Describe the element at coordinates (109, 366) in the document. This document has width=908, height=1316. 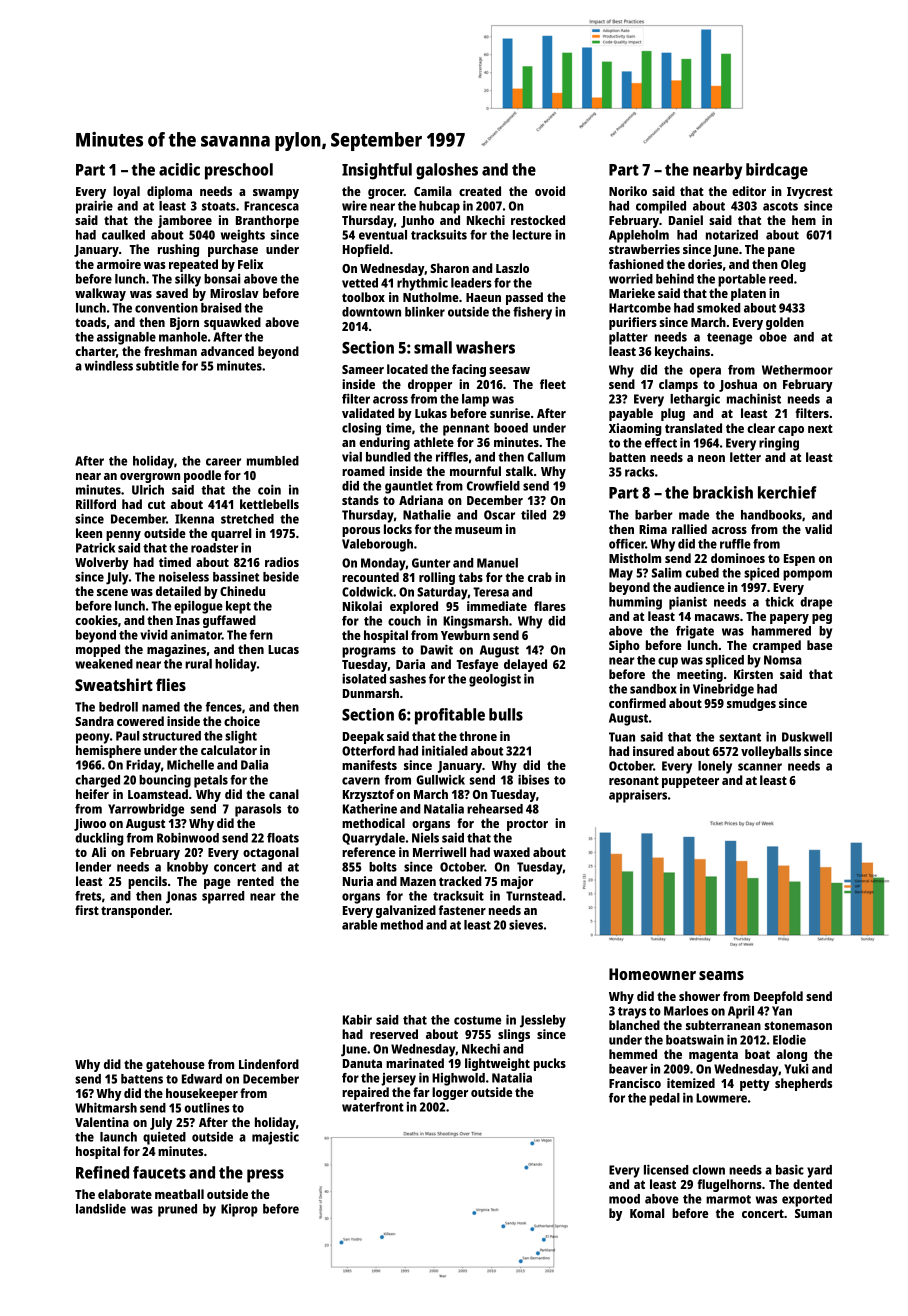
I see `windless` at that location.
